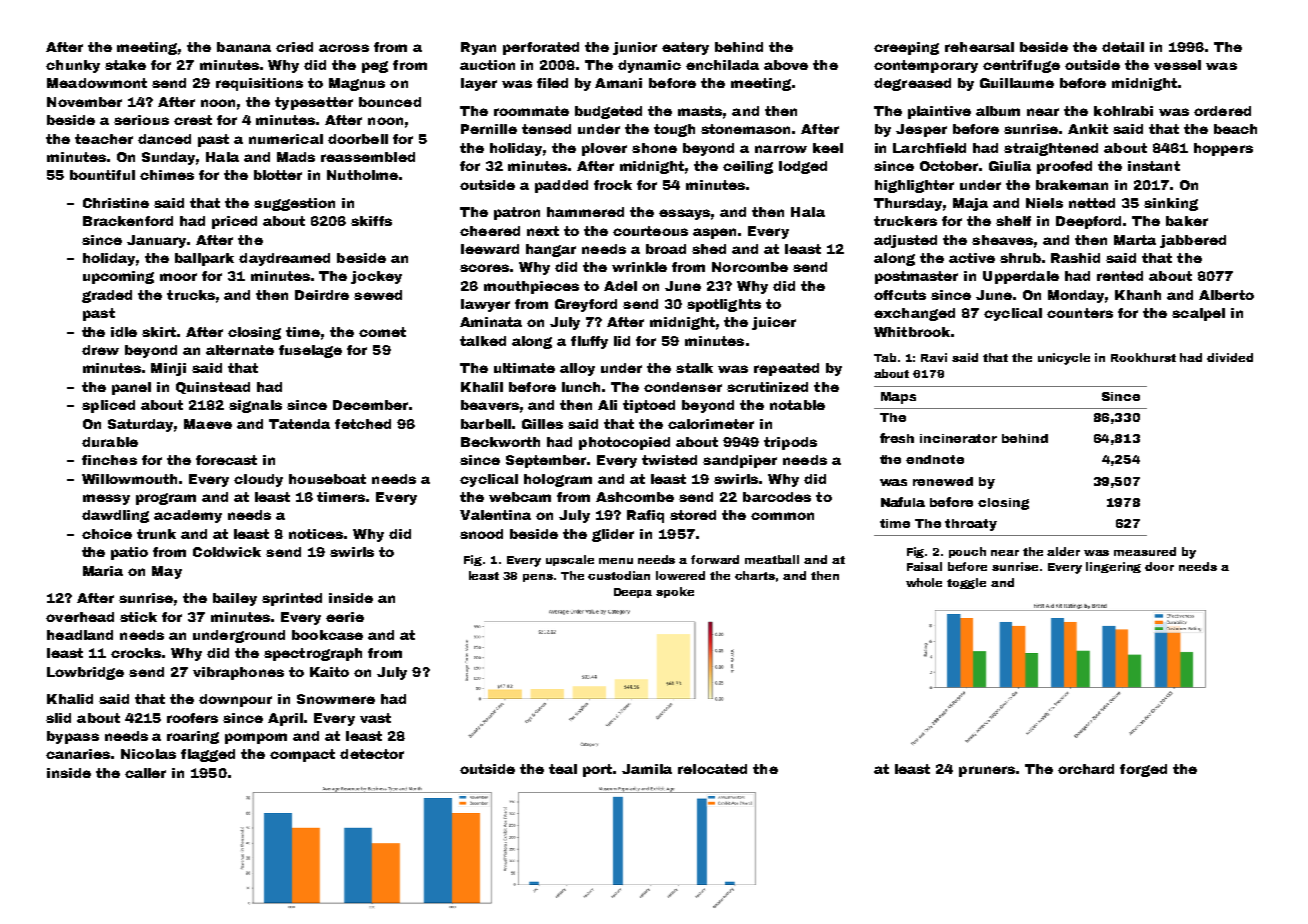 This image has width=1308, height=924. What do you see at coordinates (715, 559) in the image?
I see `forward` at bounding box center [715, 559].
